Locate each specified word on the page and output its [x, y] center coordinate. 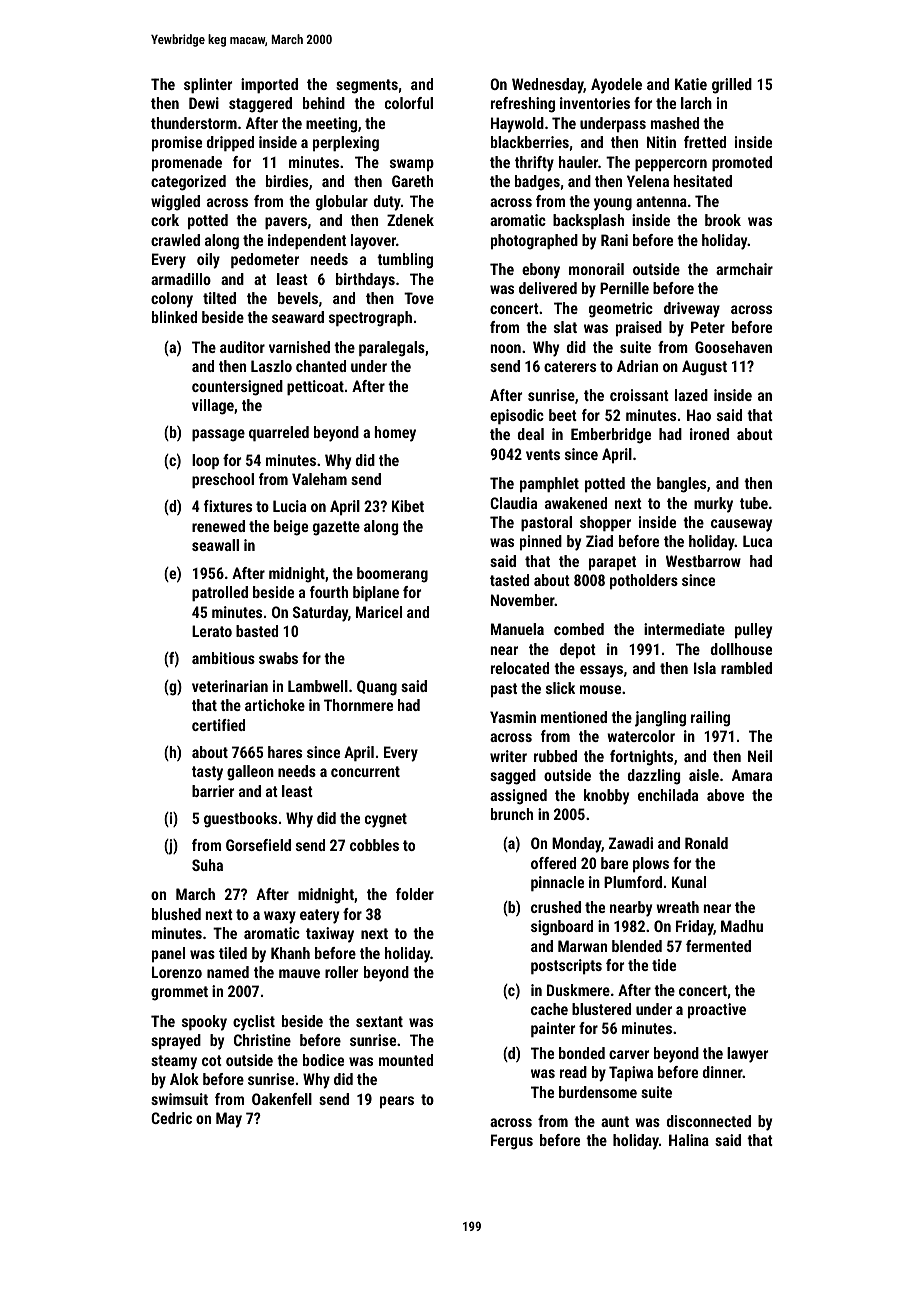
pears [397, 1102]
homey [395, 434]
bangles [681, 485]
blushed [176, 914]
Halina [689, 1140]
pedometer [265, 261]
